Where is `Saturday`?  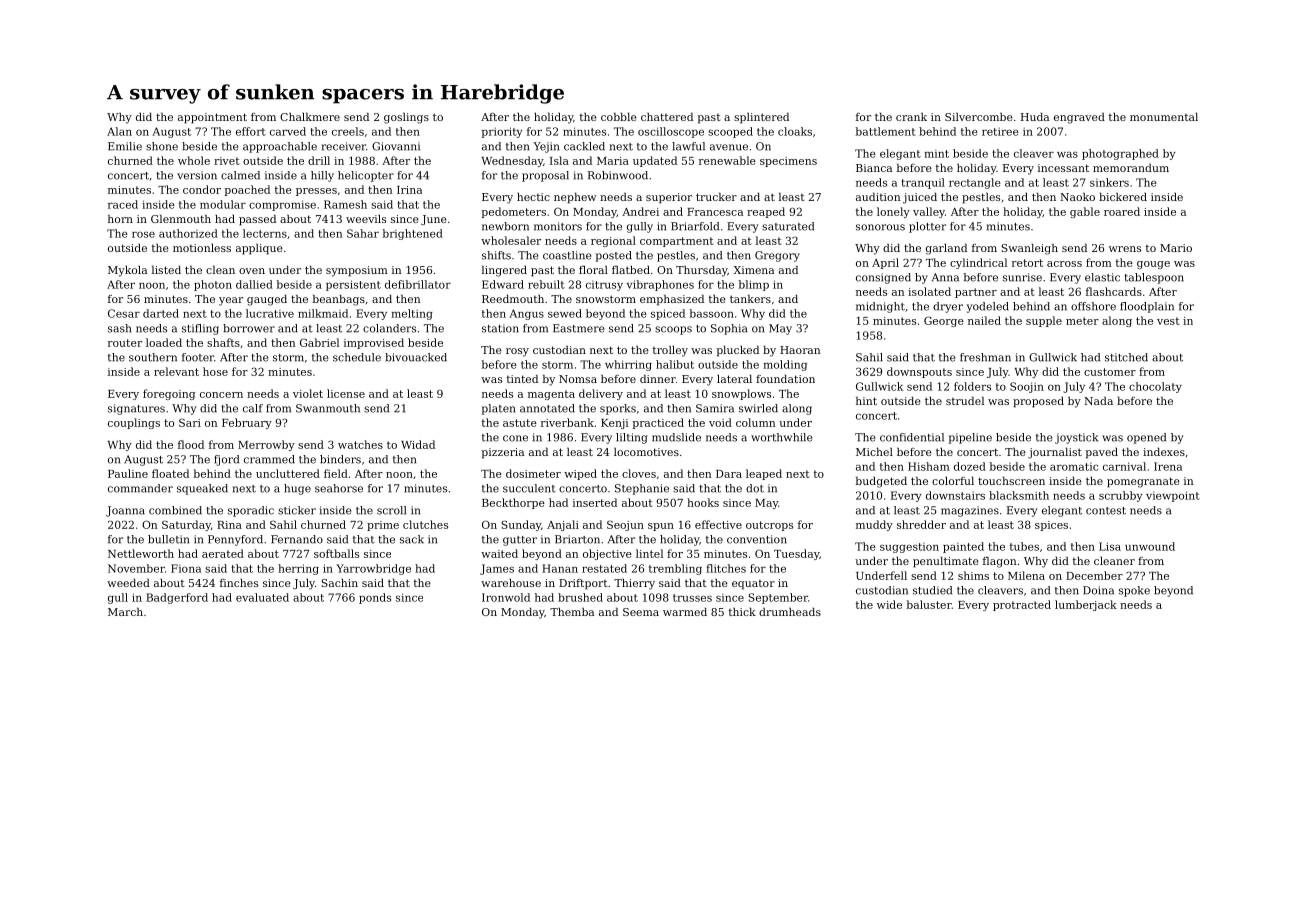
Saturday is located at coordinates (186, 525).
